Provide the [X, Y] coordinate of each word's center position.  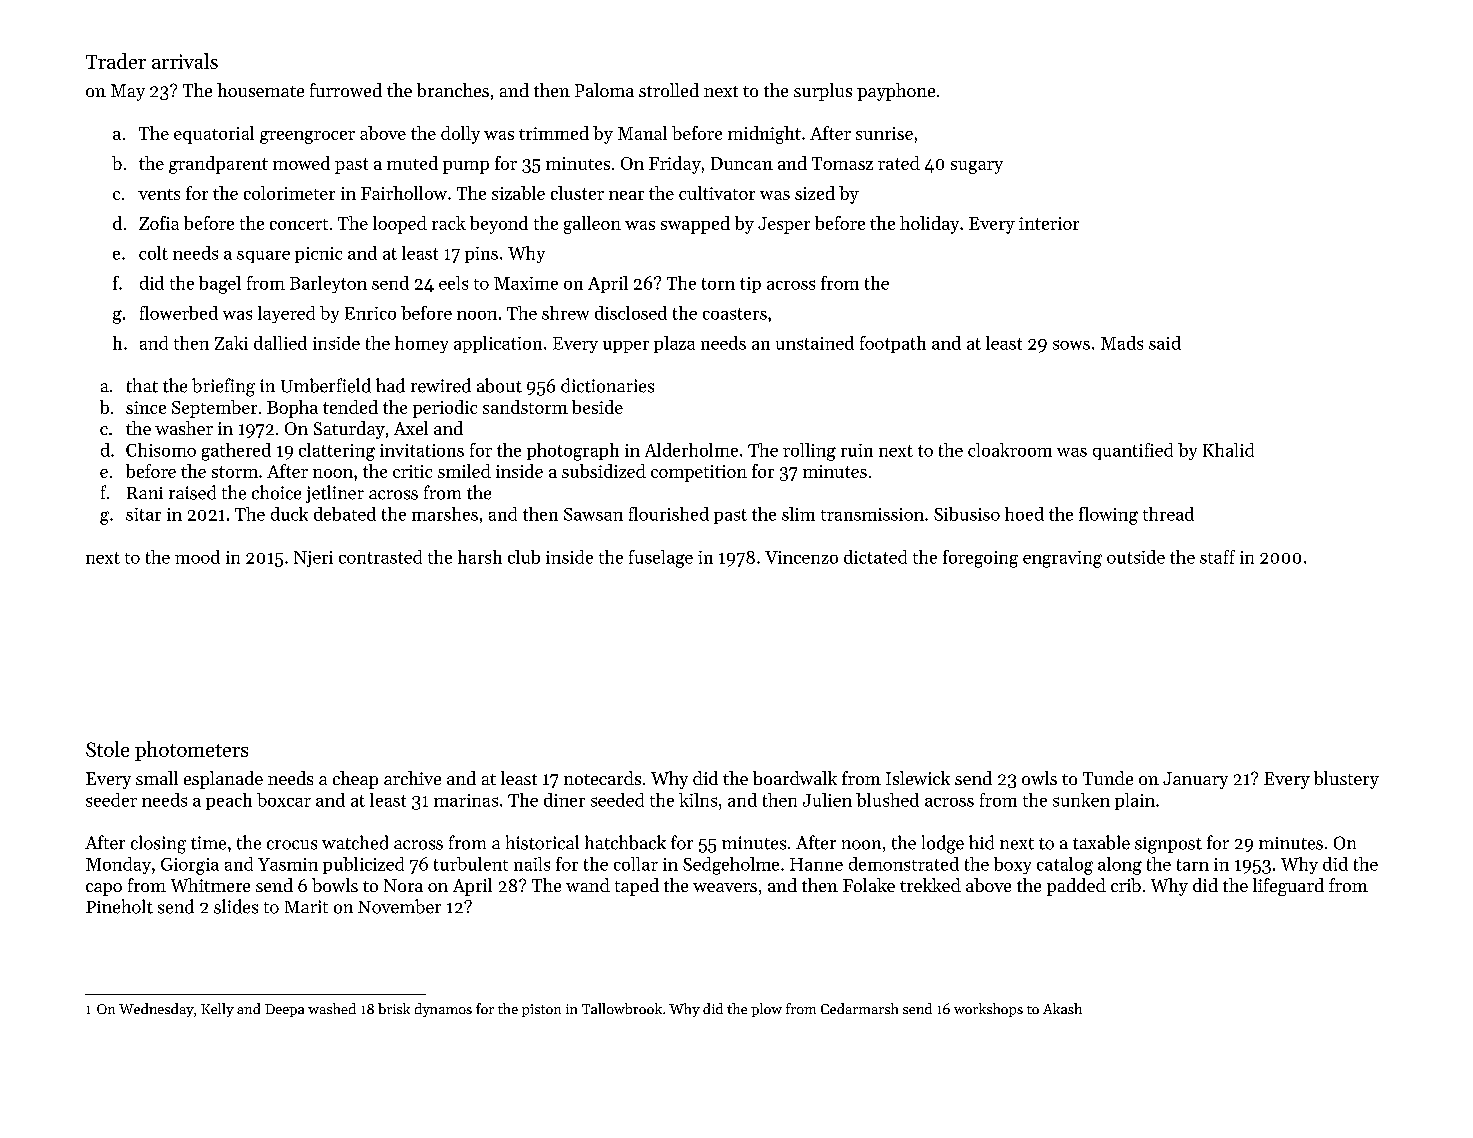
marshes [445, 514]
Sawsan [593, 514]
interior [1049, 223]
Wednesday [156, 1010]
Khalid [1228, 450]
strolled [669, 90]
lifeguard [1288, 887]
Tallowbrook [622, 1008]
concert [299, 224]
